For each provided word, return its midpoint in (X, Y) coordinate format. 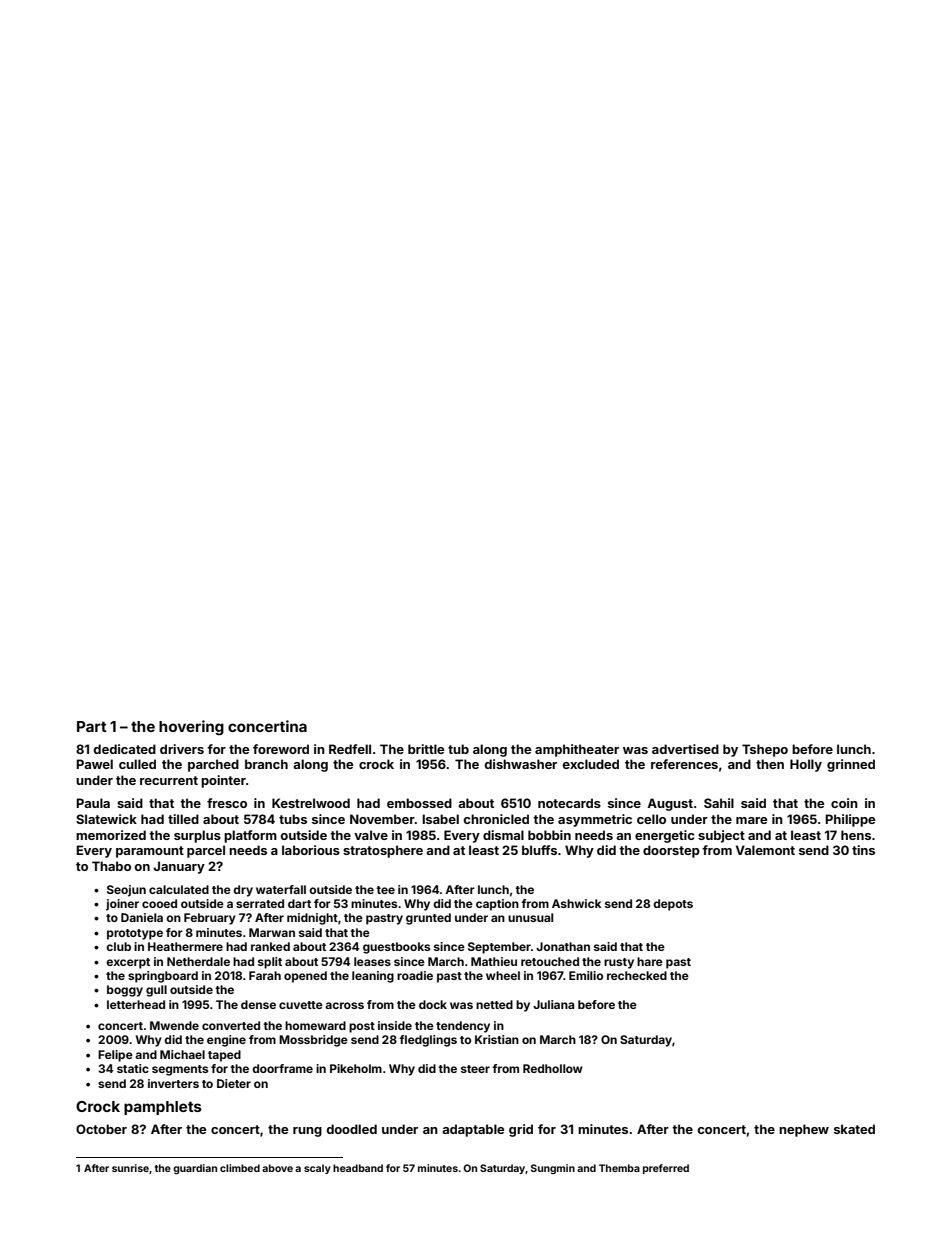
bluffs (539, 850)
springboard (163, 977)
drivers (182, 749)
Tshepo (765, 750)
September (499, 948)
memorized (111, 835)
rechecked (637, 975)
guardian (195, 1169)
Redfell (350, 749)
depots (673, 905)
